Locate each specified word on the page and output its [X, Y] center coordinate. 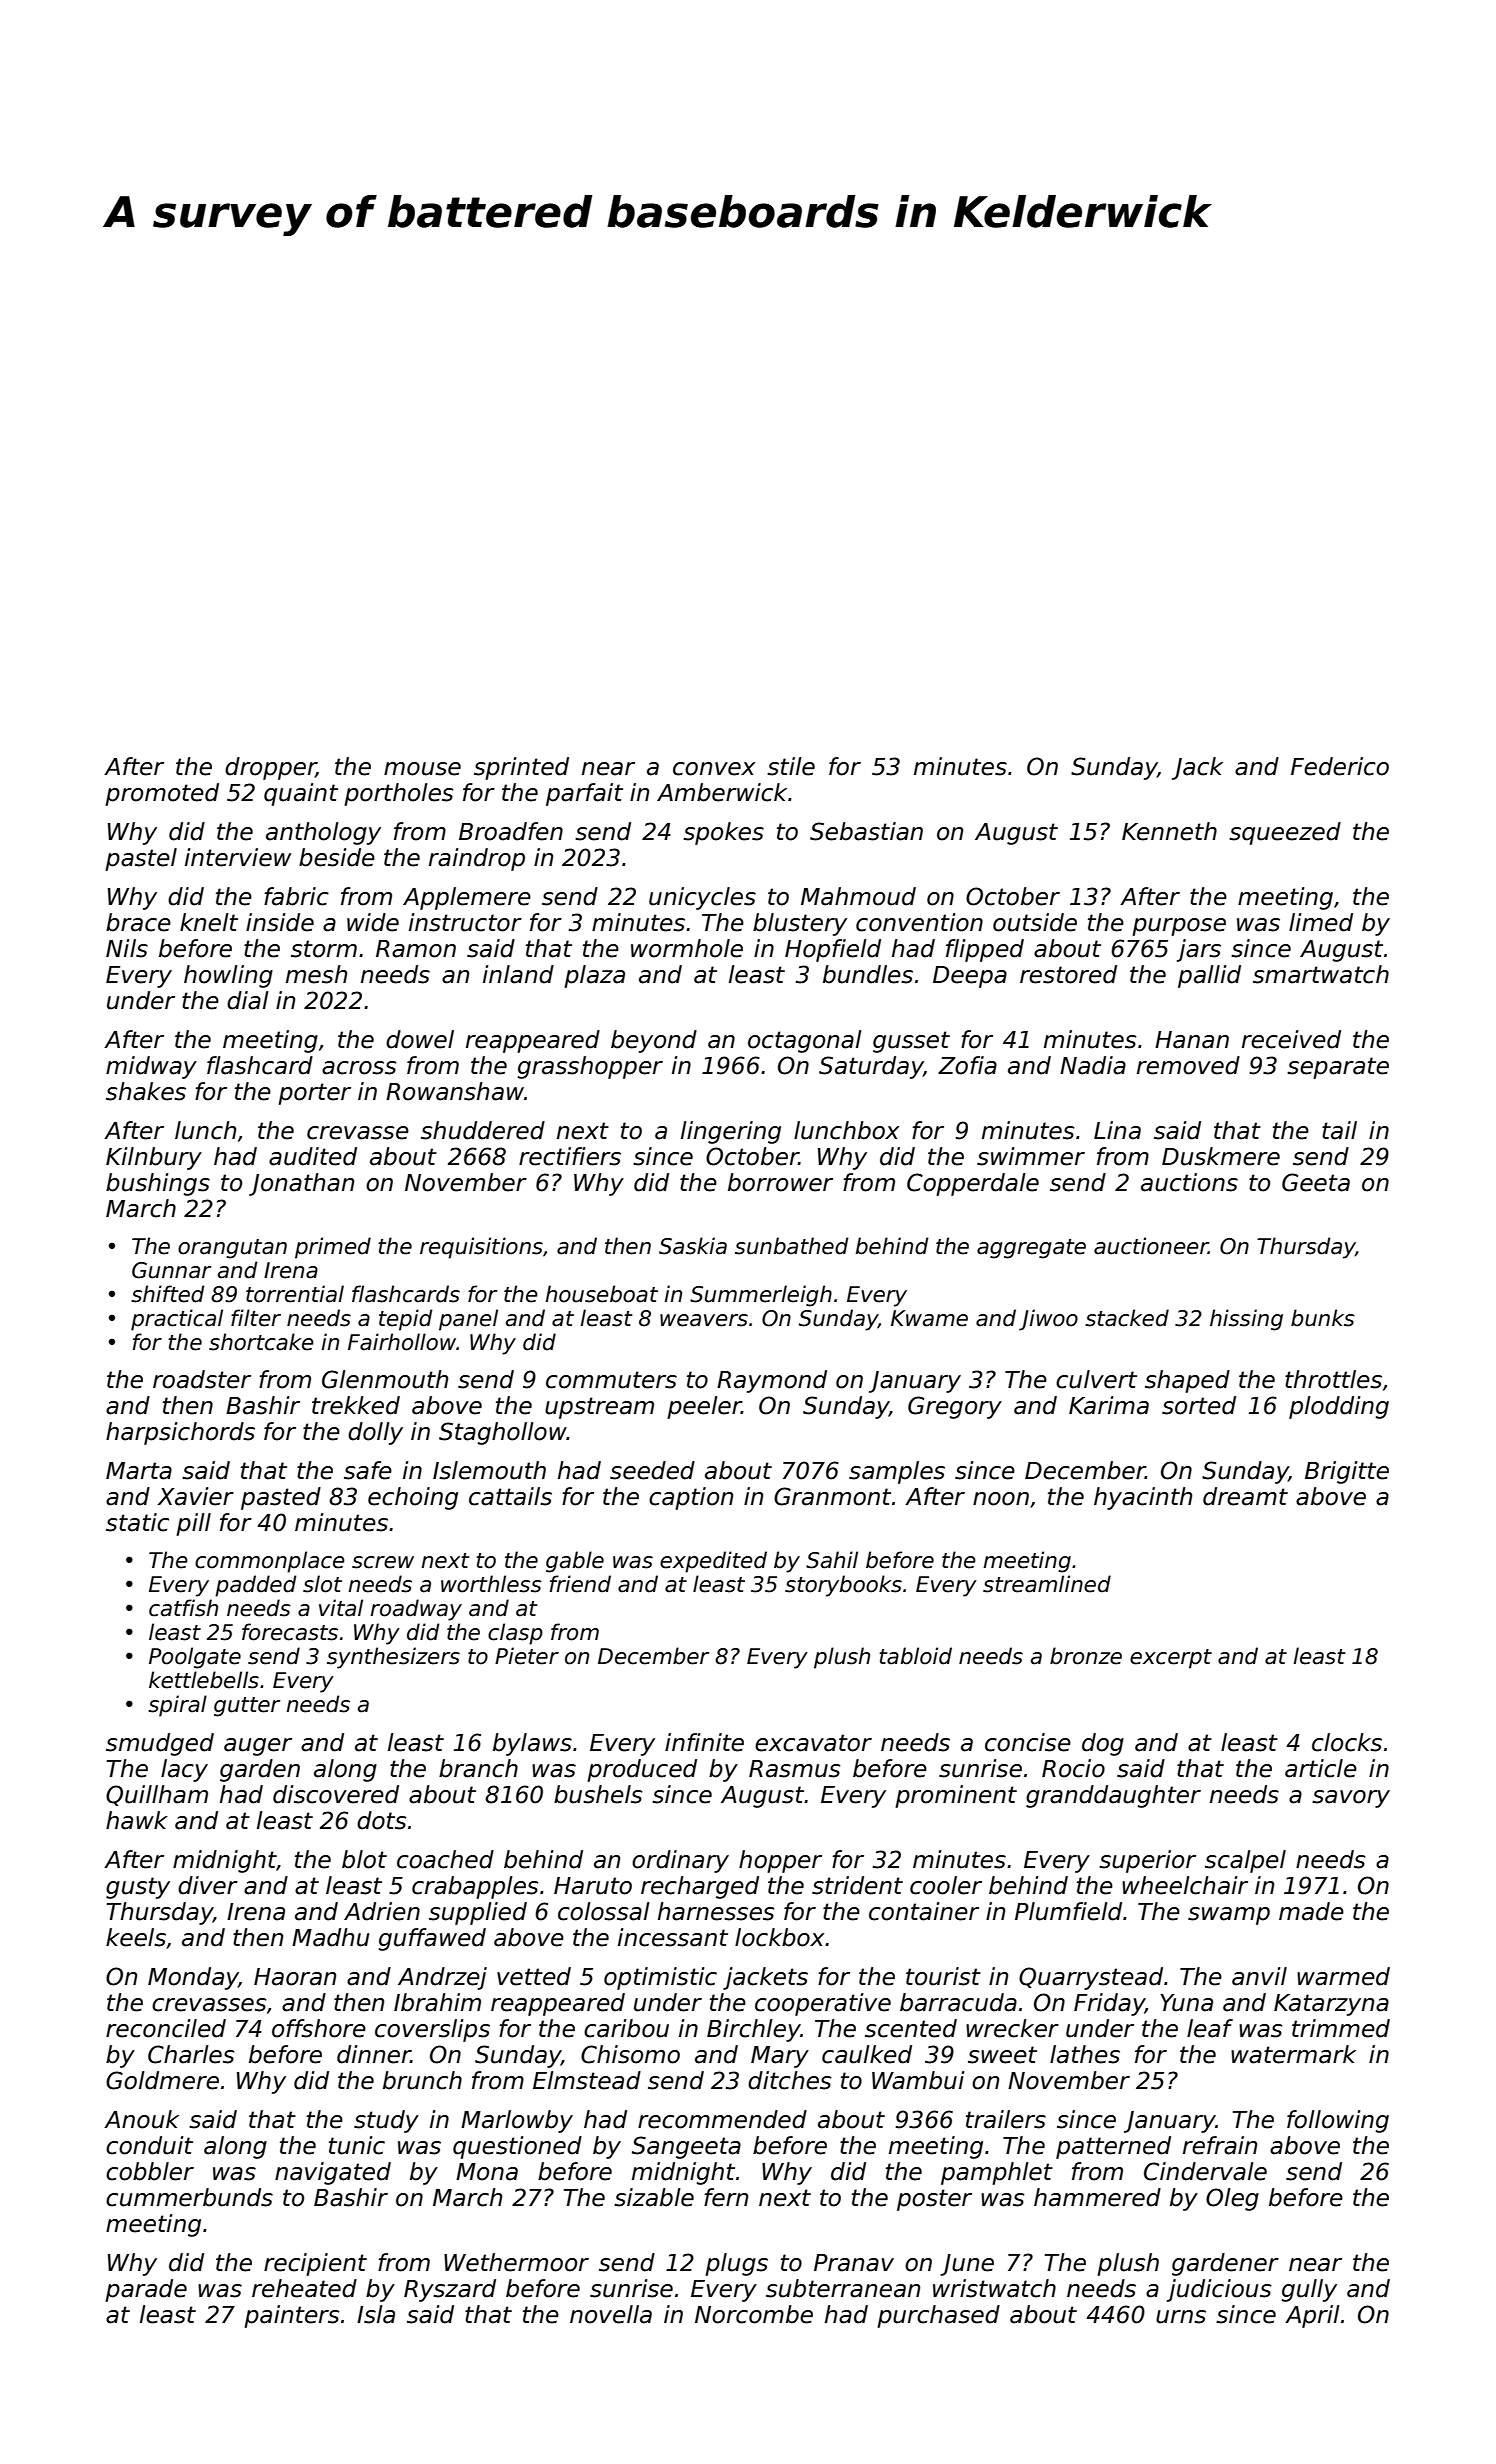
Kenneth [1169, 831]
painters [292, 2316]
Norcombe [754, 2314]
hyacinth [1143, 1498]
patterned [1113, 2147]
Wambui [918, 2080]
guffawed [432, 1939]
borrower [780, 1182]
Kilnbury [154, 1158]
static [137, 1522]
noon [1001, 1499]
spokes [723, 833]
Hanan [1192, 1040]
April [1312, 2316]
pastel [141, 859]
